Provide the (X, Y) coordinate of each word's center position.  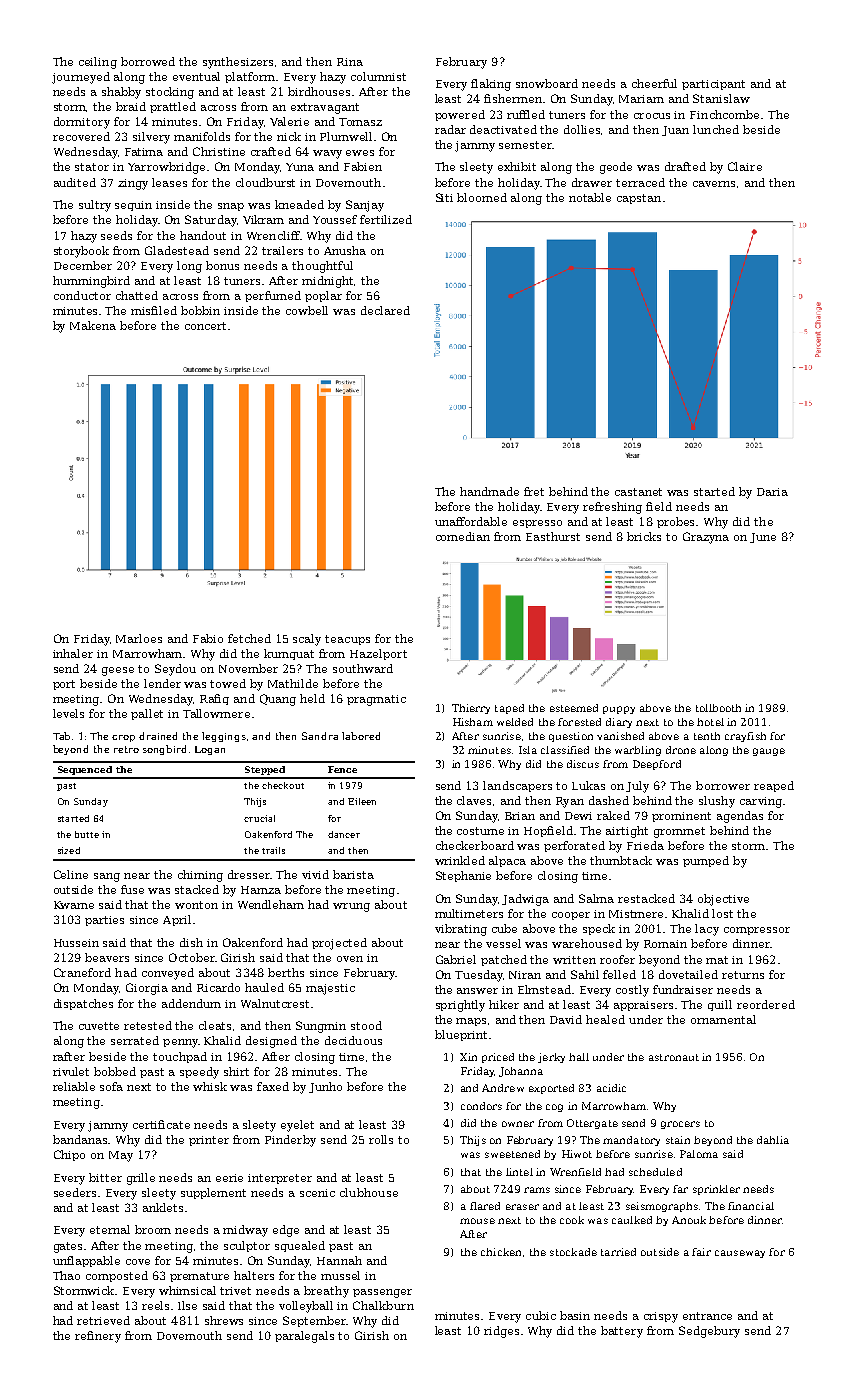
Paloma (699, 1154)
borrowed (148, 61)
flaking (491, 85)
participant (713, 85)
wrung (351, 907)
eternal (110, 1229)
